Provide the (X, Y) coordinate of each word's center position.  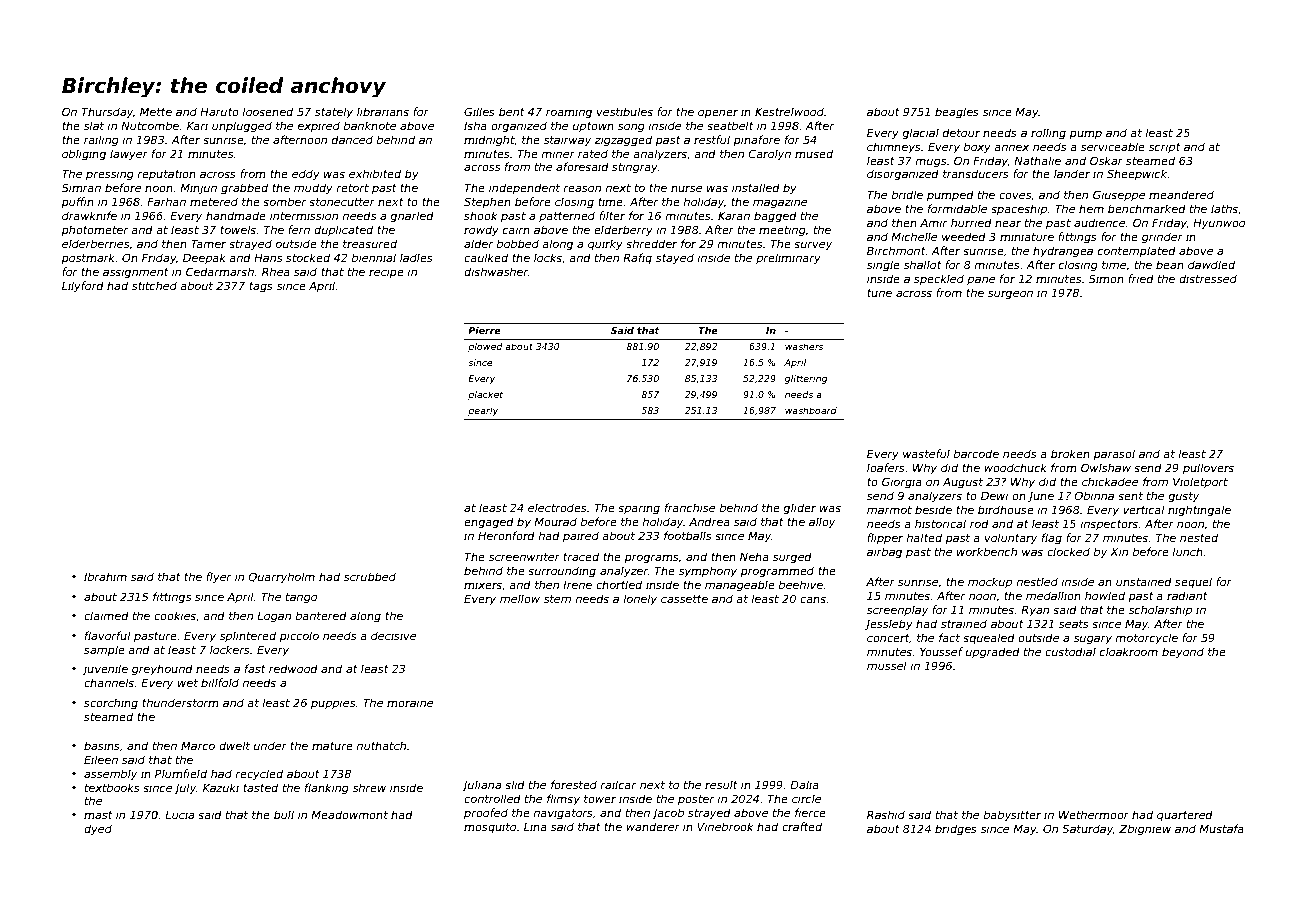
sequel (1193, 582)
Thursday (107, 113)
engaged (489, 523)
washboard (811, 410)
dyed (98, 830)
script (1165, 147)
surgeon (1010, 295)
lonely (640, 600)
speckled (939, 279)
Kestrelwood (789, 111)
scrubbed (370, 576)
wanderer (653, 826)
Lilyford (83, 287)
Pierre (484, 330)
